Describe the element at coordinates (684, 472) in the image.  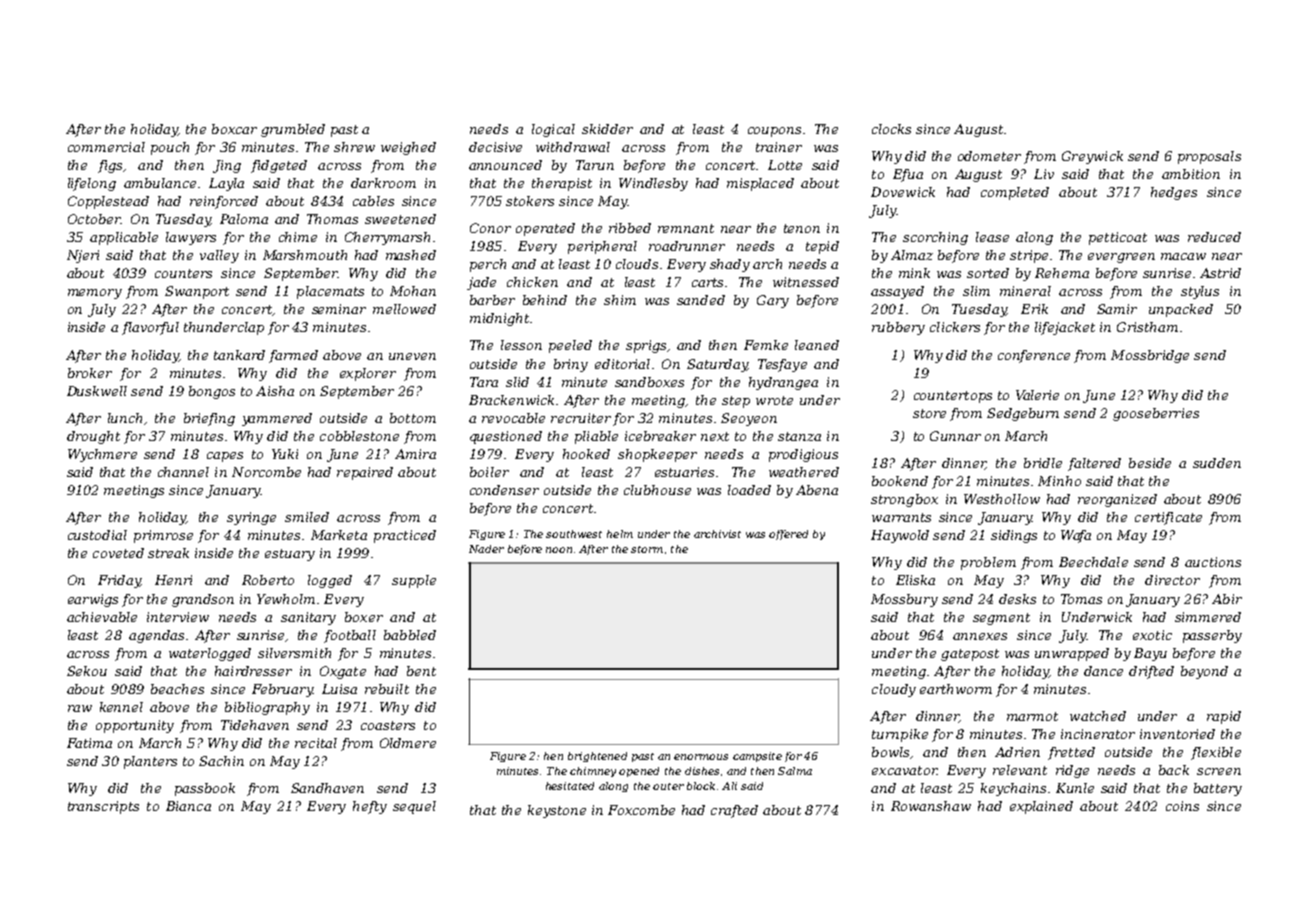
I see `estuaries` at that location.
